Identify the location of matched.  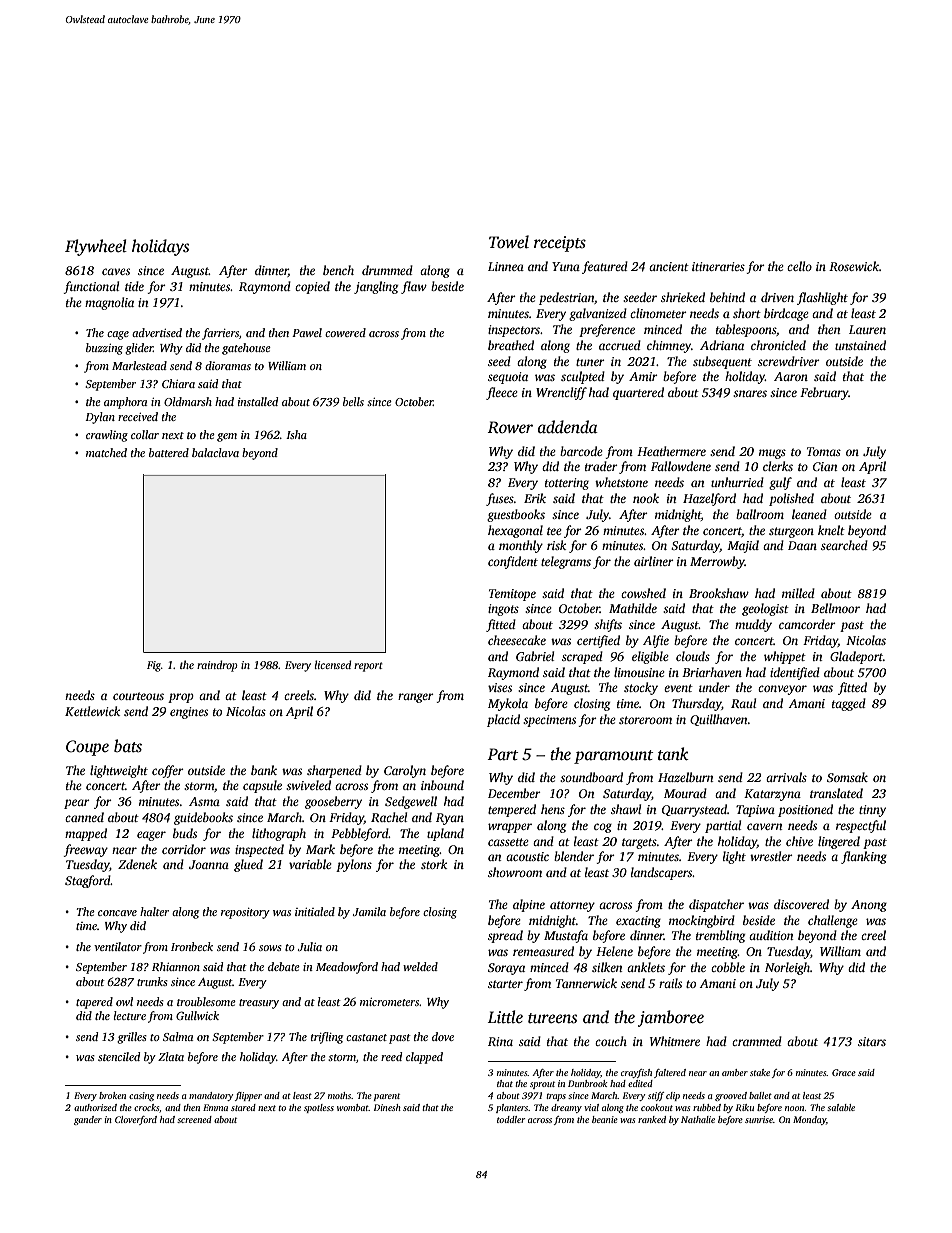
(106, 452).
